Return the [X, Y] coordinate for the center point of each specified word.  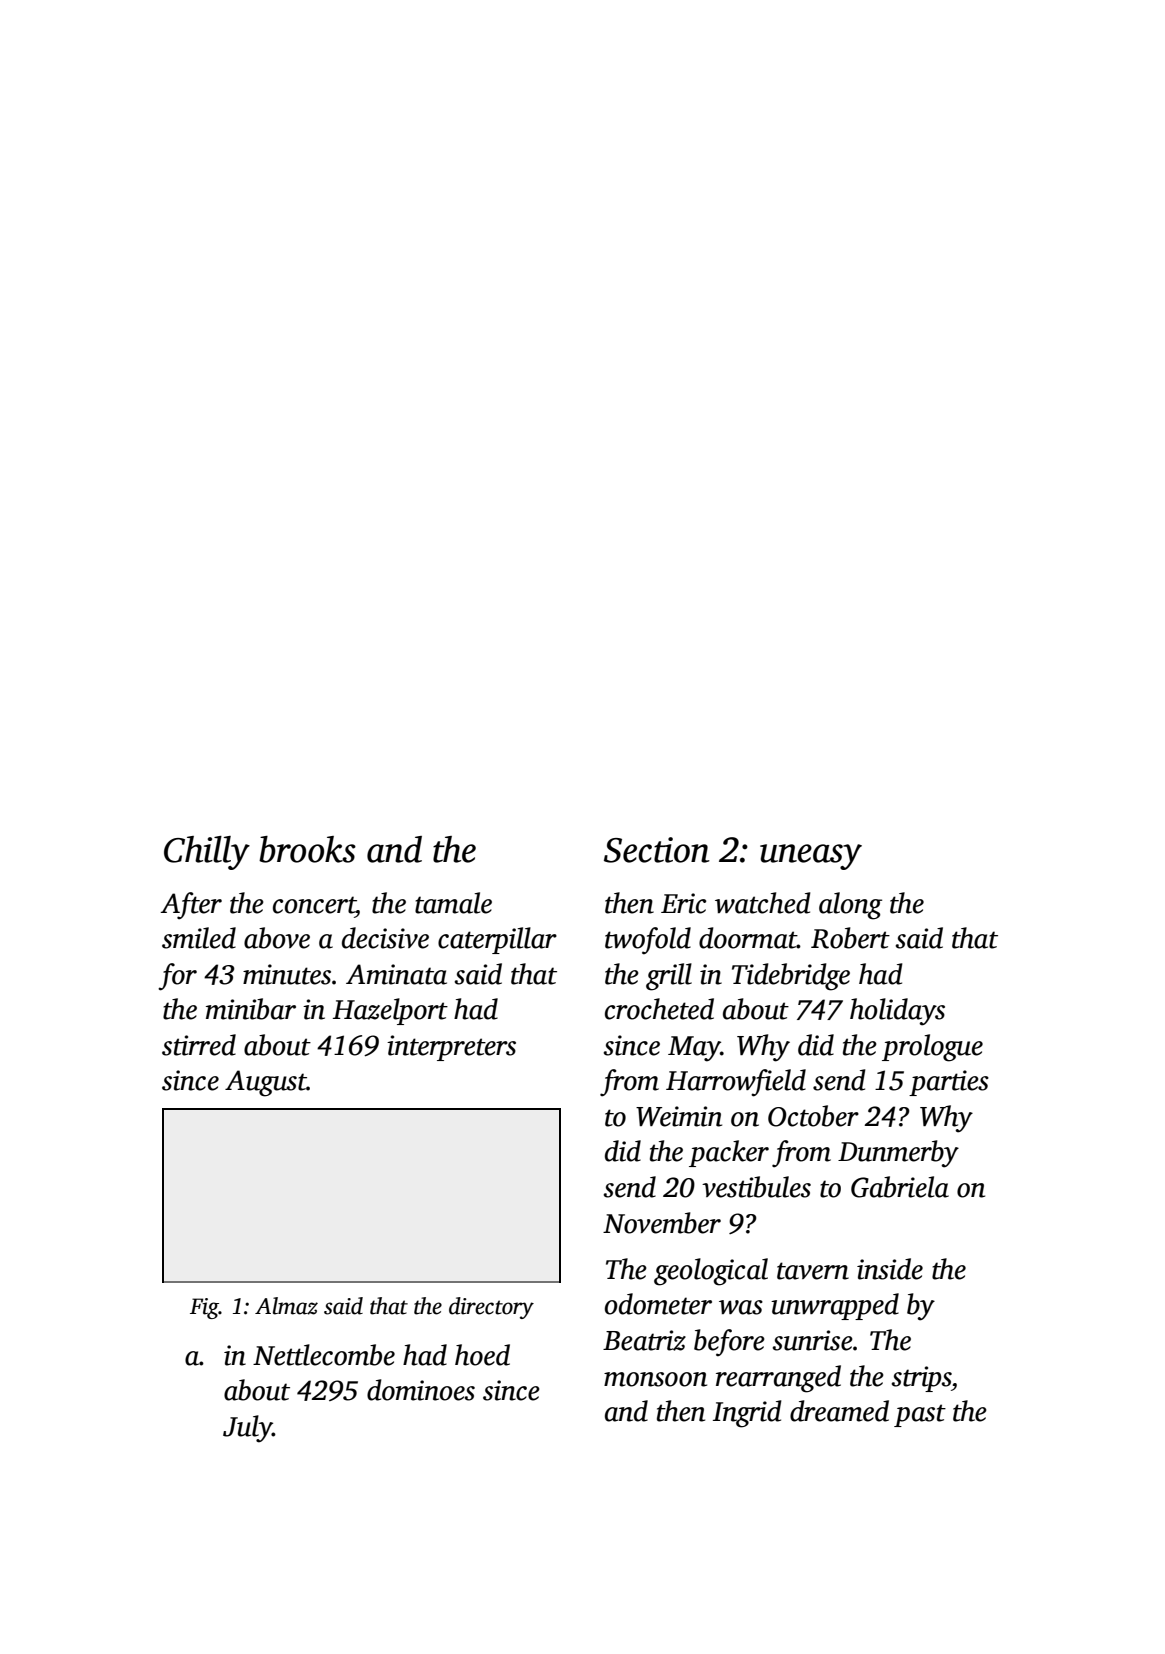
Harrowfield [736, 1083]
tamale [453, 903]
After [191, 906]
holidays [897, 1012]
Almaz [286, 1306]
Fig [204, 1308]
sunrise [812, 1340]
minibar [251, 1009]
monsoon [655, 1379]
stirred [199, 1045]
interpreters [451, 1048]
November [662, 1223]
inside [890, 1269]
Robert [850, 938]
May [694, 1049]
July [248, 1429]
